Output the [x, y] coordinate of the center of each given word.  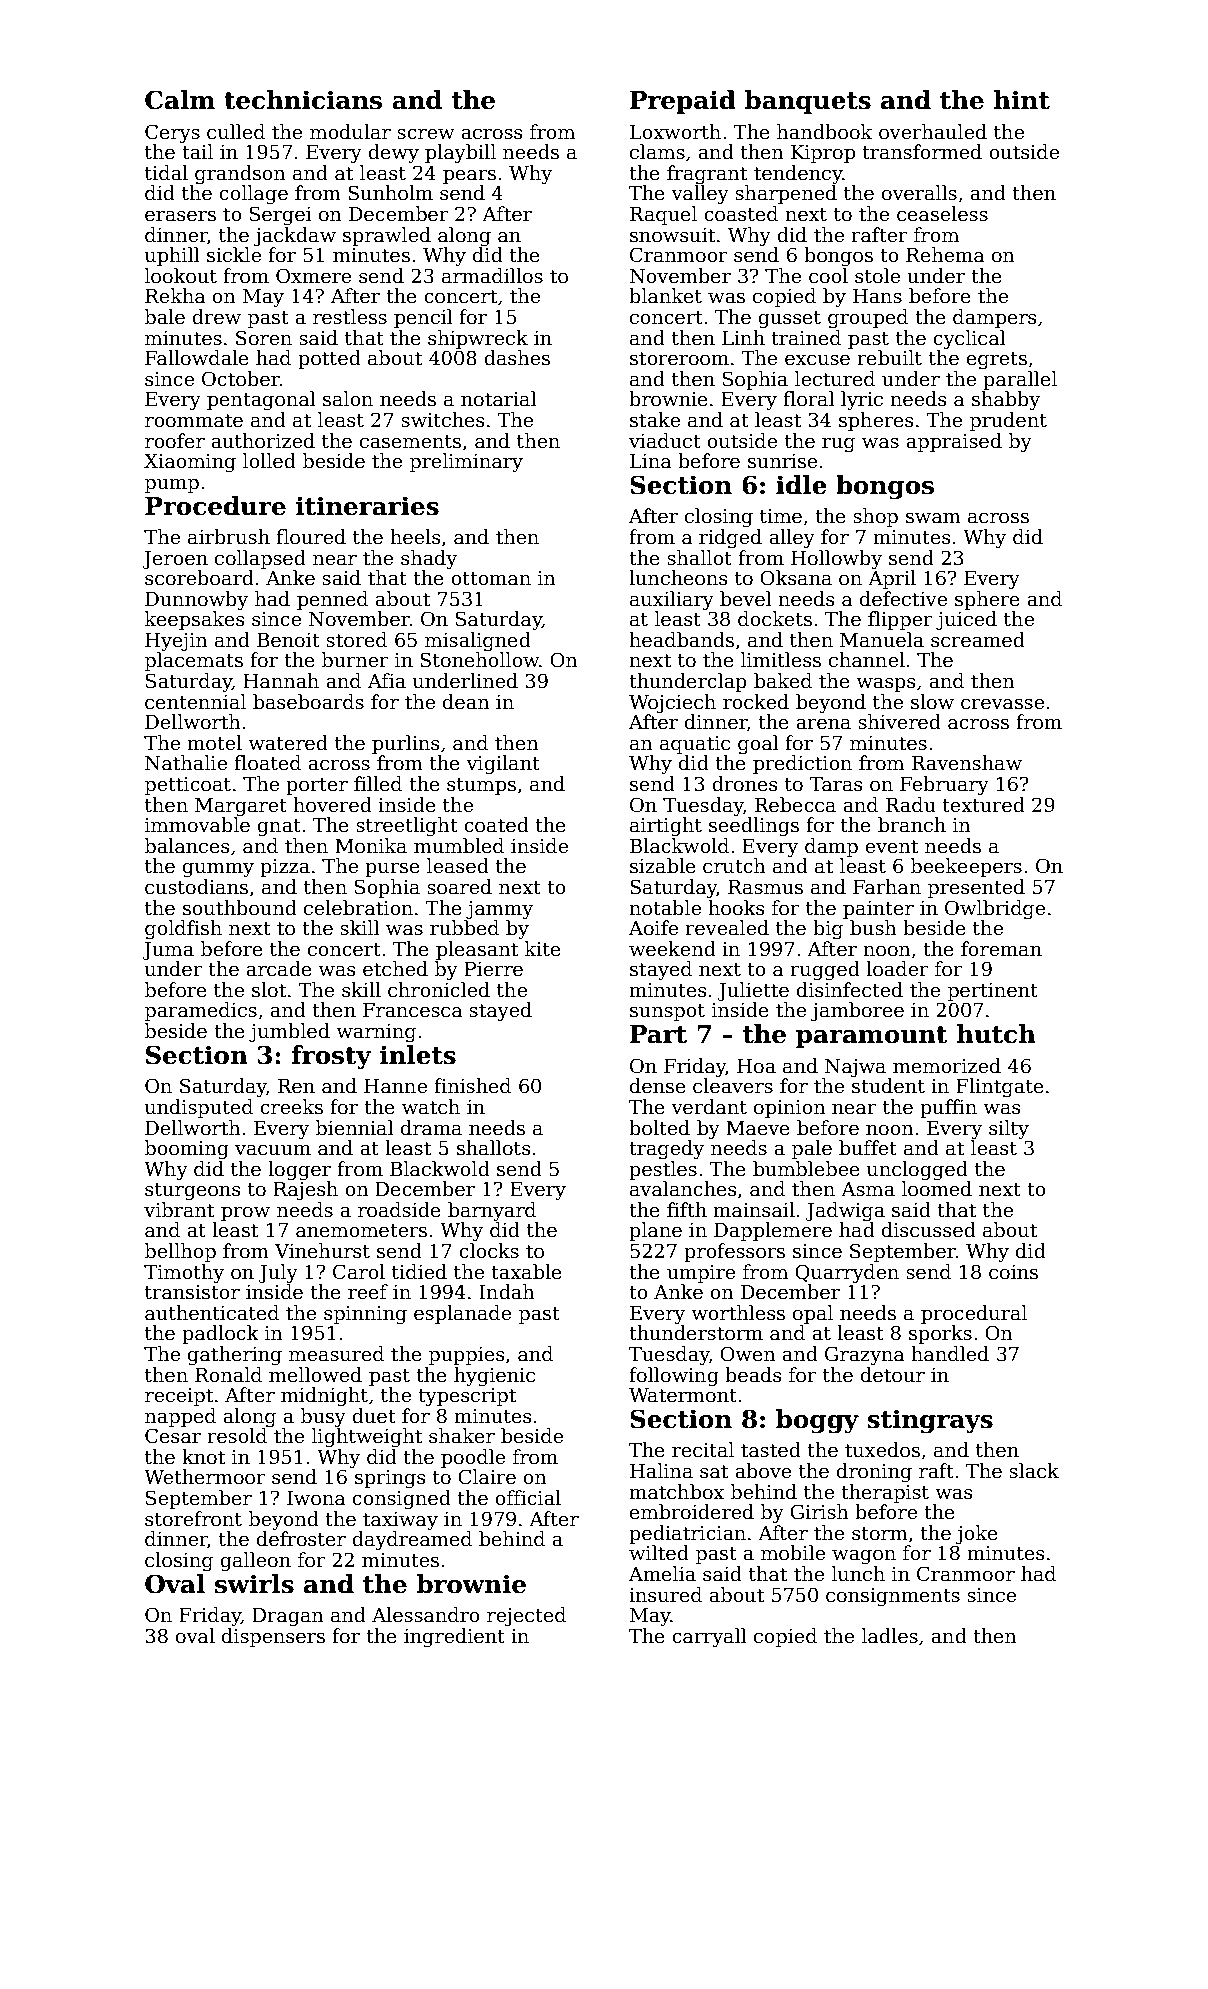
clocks [489, 1251]
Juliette [753, 991]
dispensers [273, 1637]
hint [1021, 100]
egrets [997, 360]
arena [823, 724]
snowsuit [672, 235]
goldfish [183, 929]
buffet [868, 1148]
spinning [365, 1315]
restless [350, 317]
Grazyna [865, 1355]
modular [350, 132]
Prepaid [683, 102]
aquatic [695, 745]
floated [267, 763]
